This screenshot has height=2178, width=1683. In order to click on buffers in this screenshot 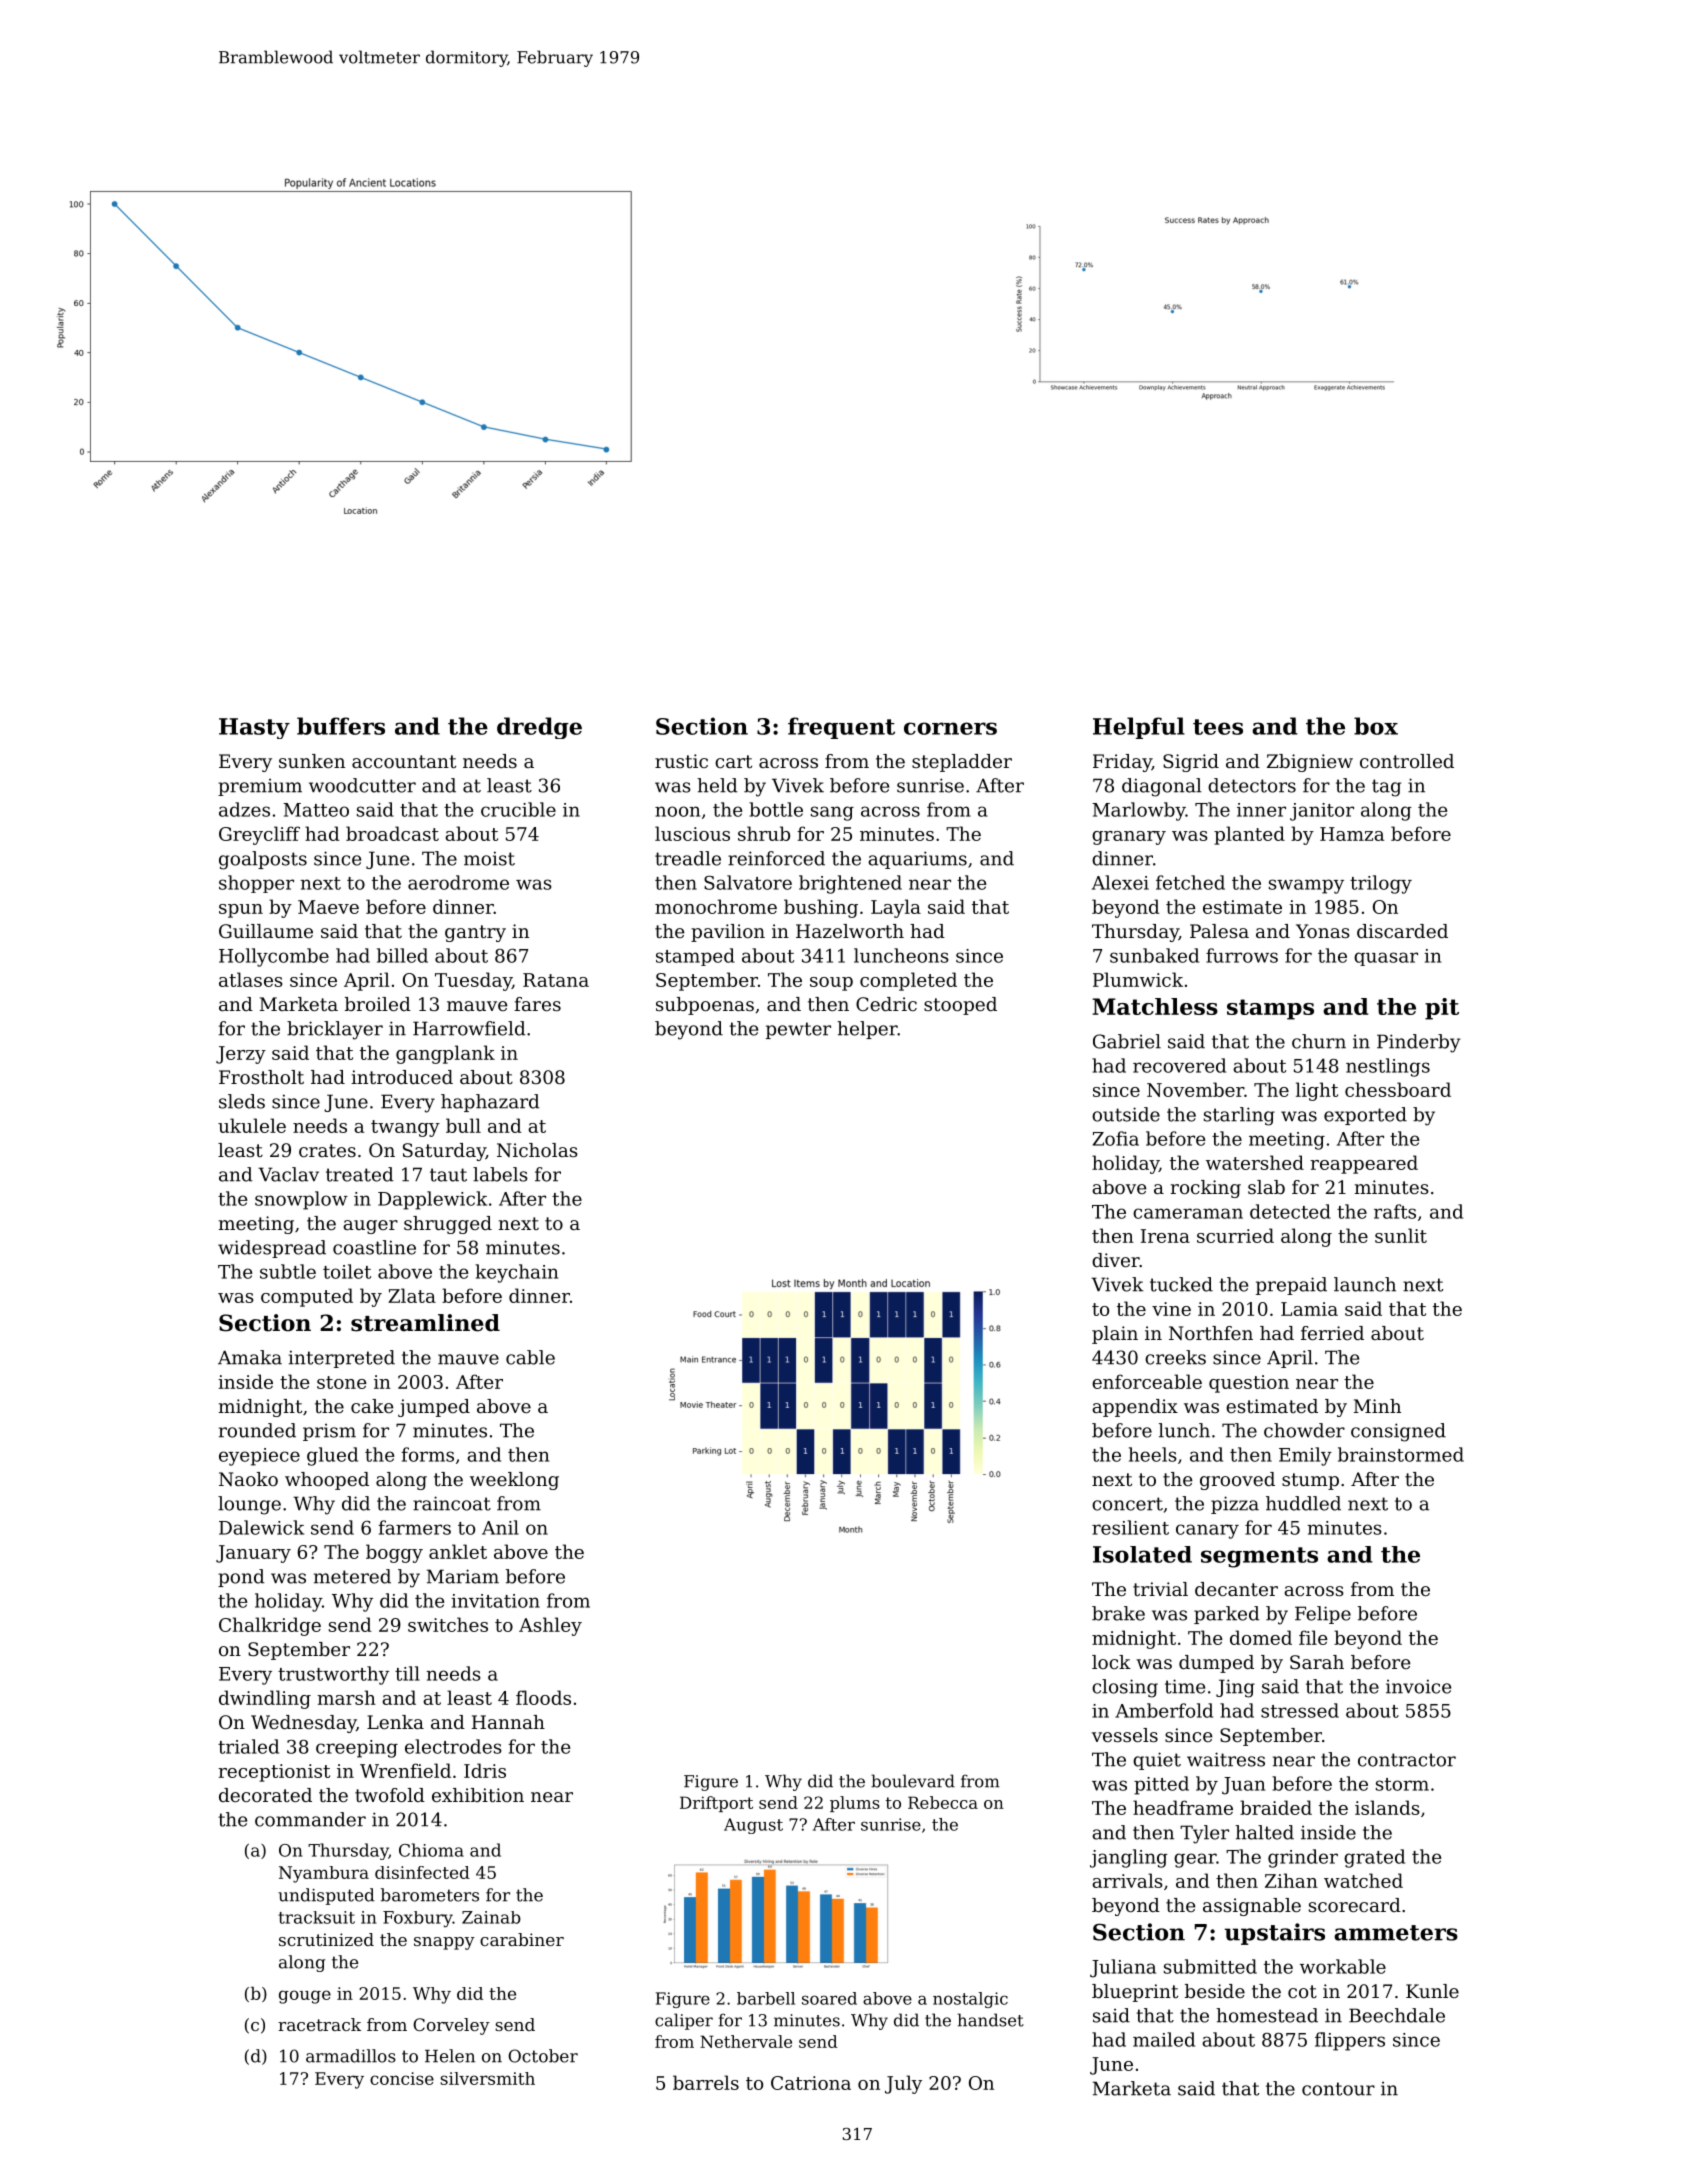, I will do `click(341, 726)`.
